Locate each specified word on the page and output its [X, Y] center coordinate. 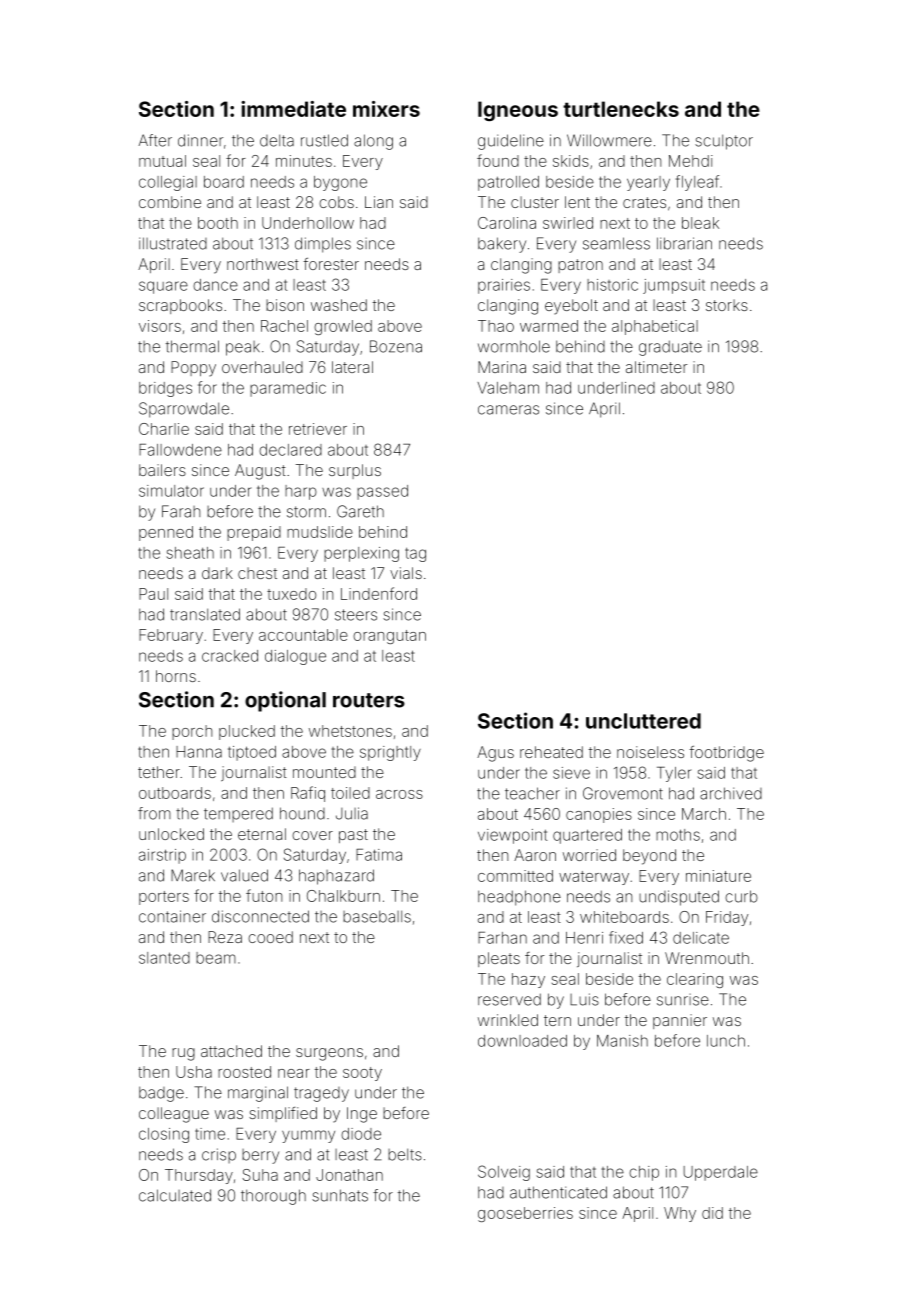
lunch [726, 1041]
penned [166, 533]
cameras [508, 410]
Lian [379, 202]
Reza [225, 937]
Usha [194, 1072]
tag [415, 555]
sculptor [724, 142]
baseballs [377, 916]
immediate [293, 109]
